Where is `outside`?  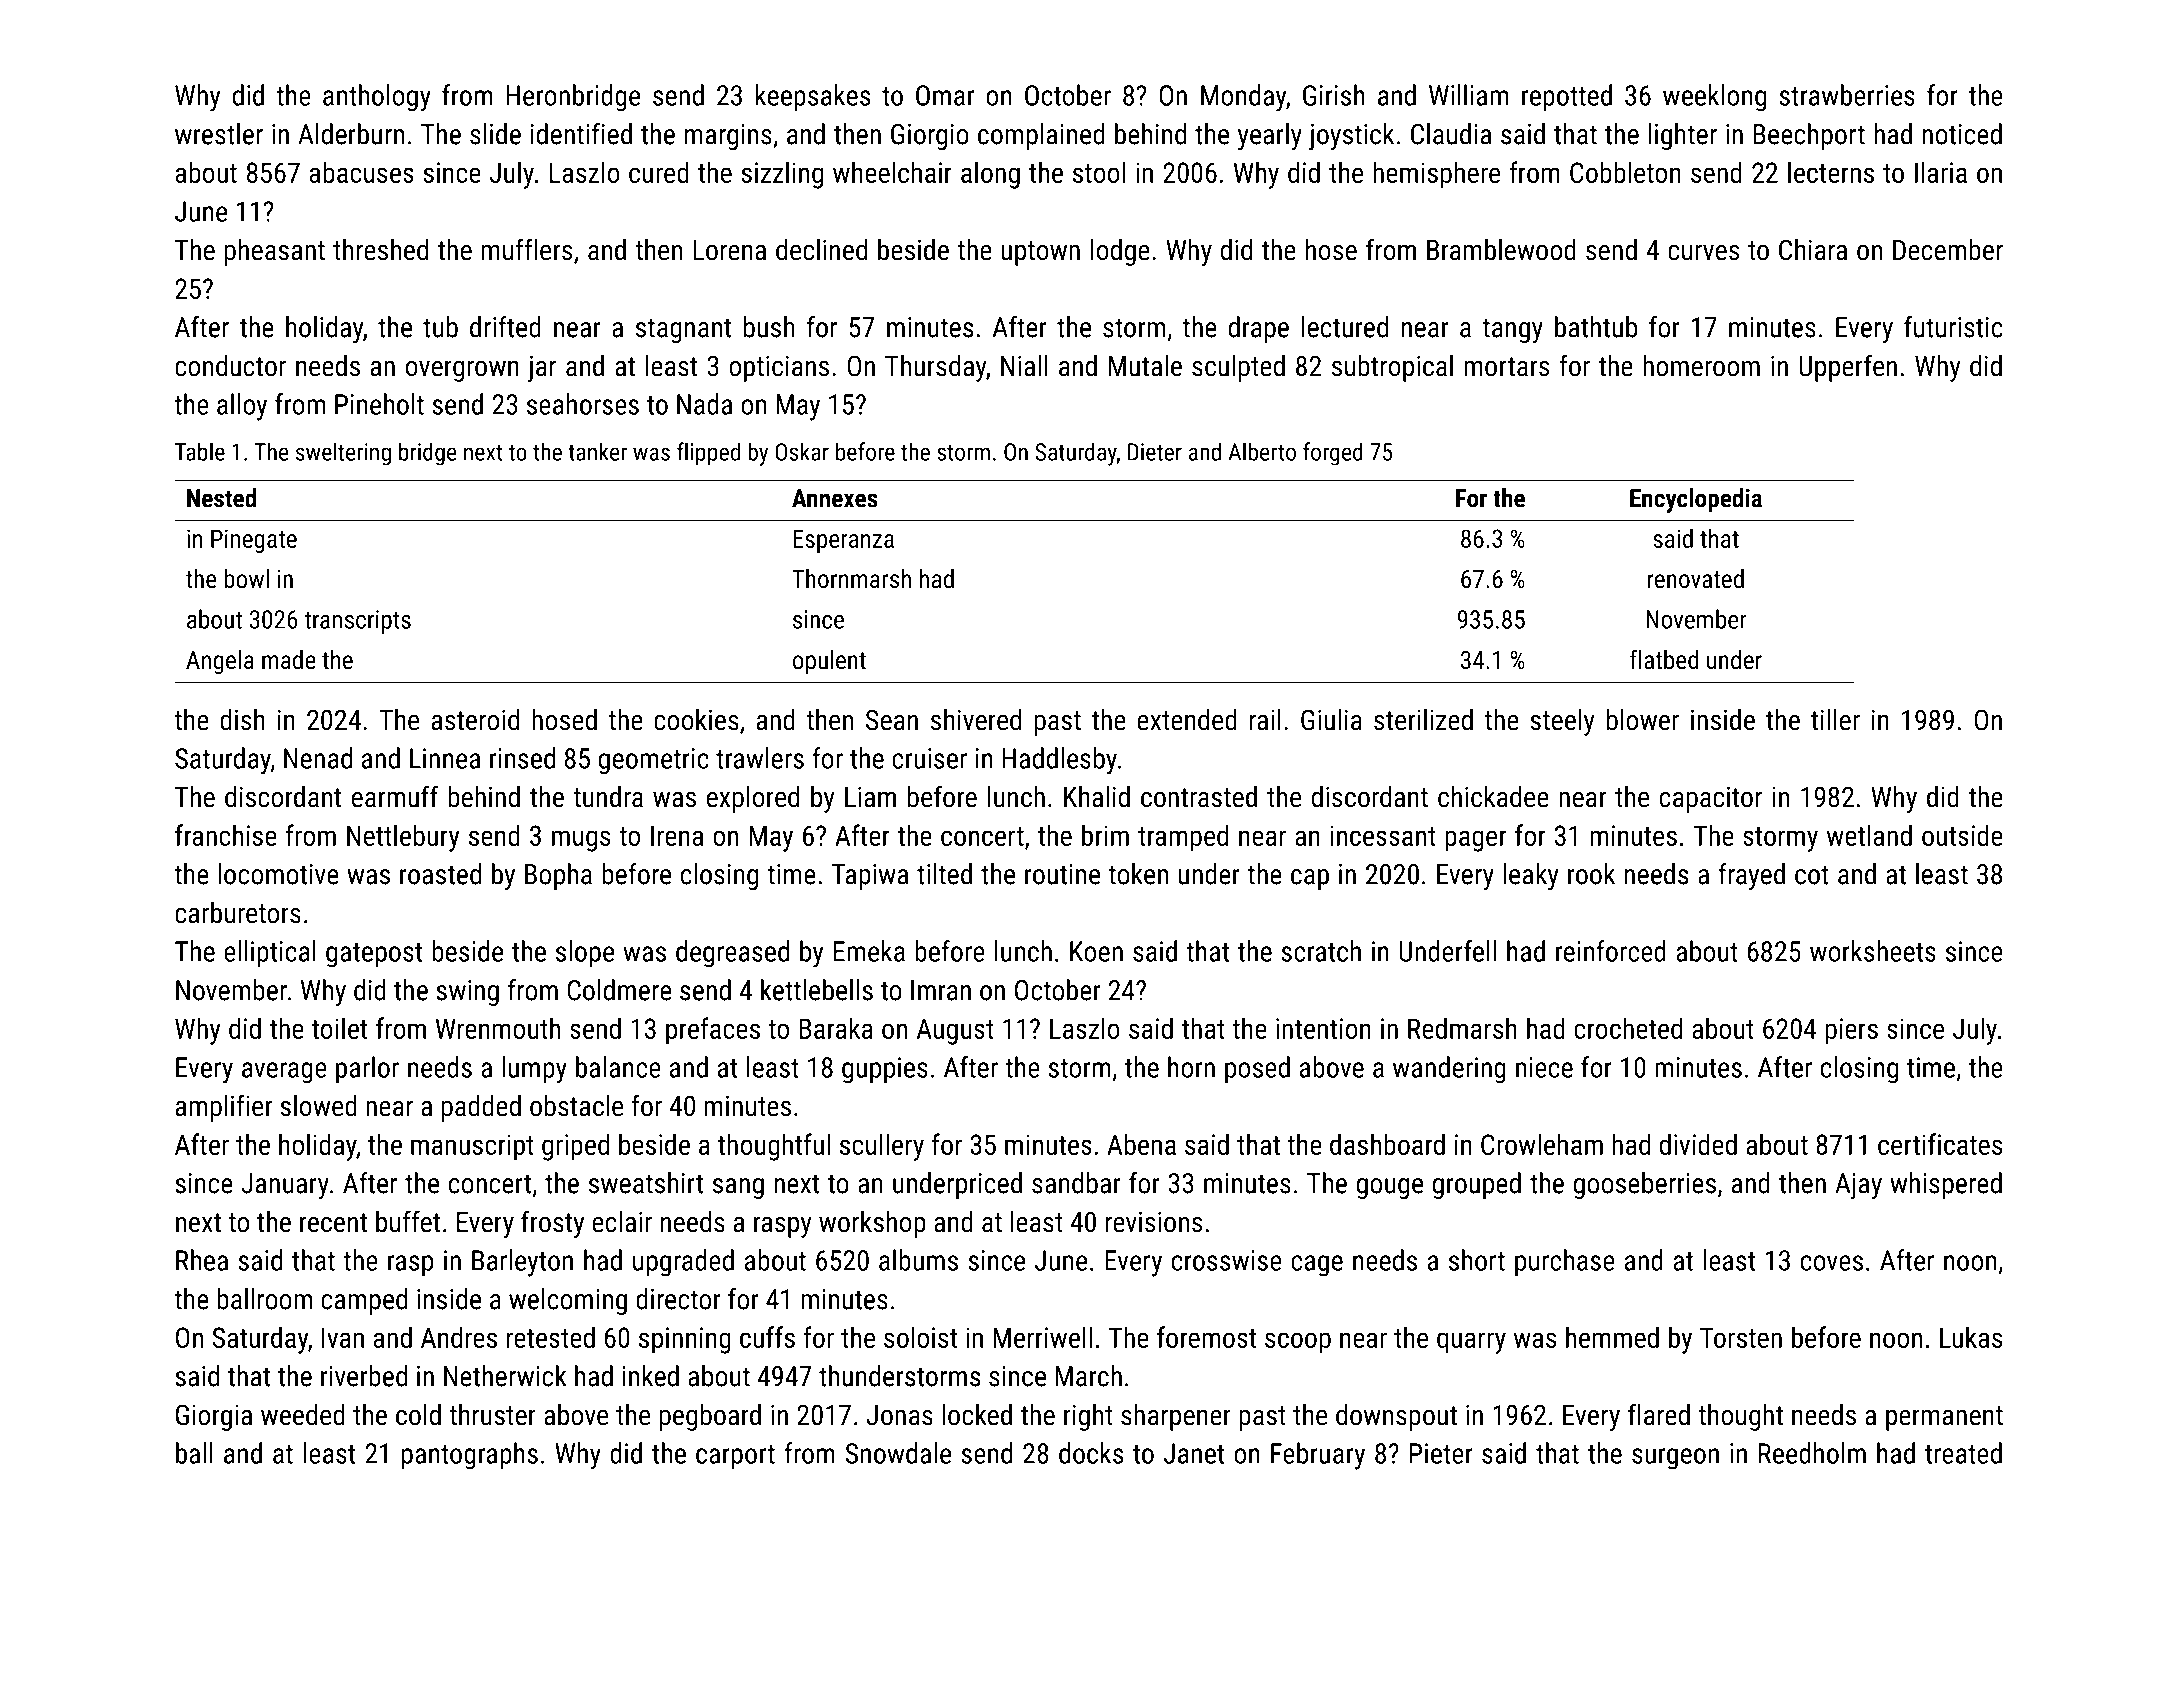 outside is located at coordinates (1962, 835).
